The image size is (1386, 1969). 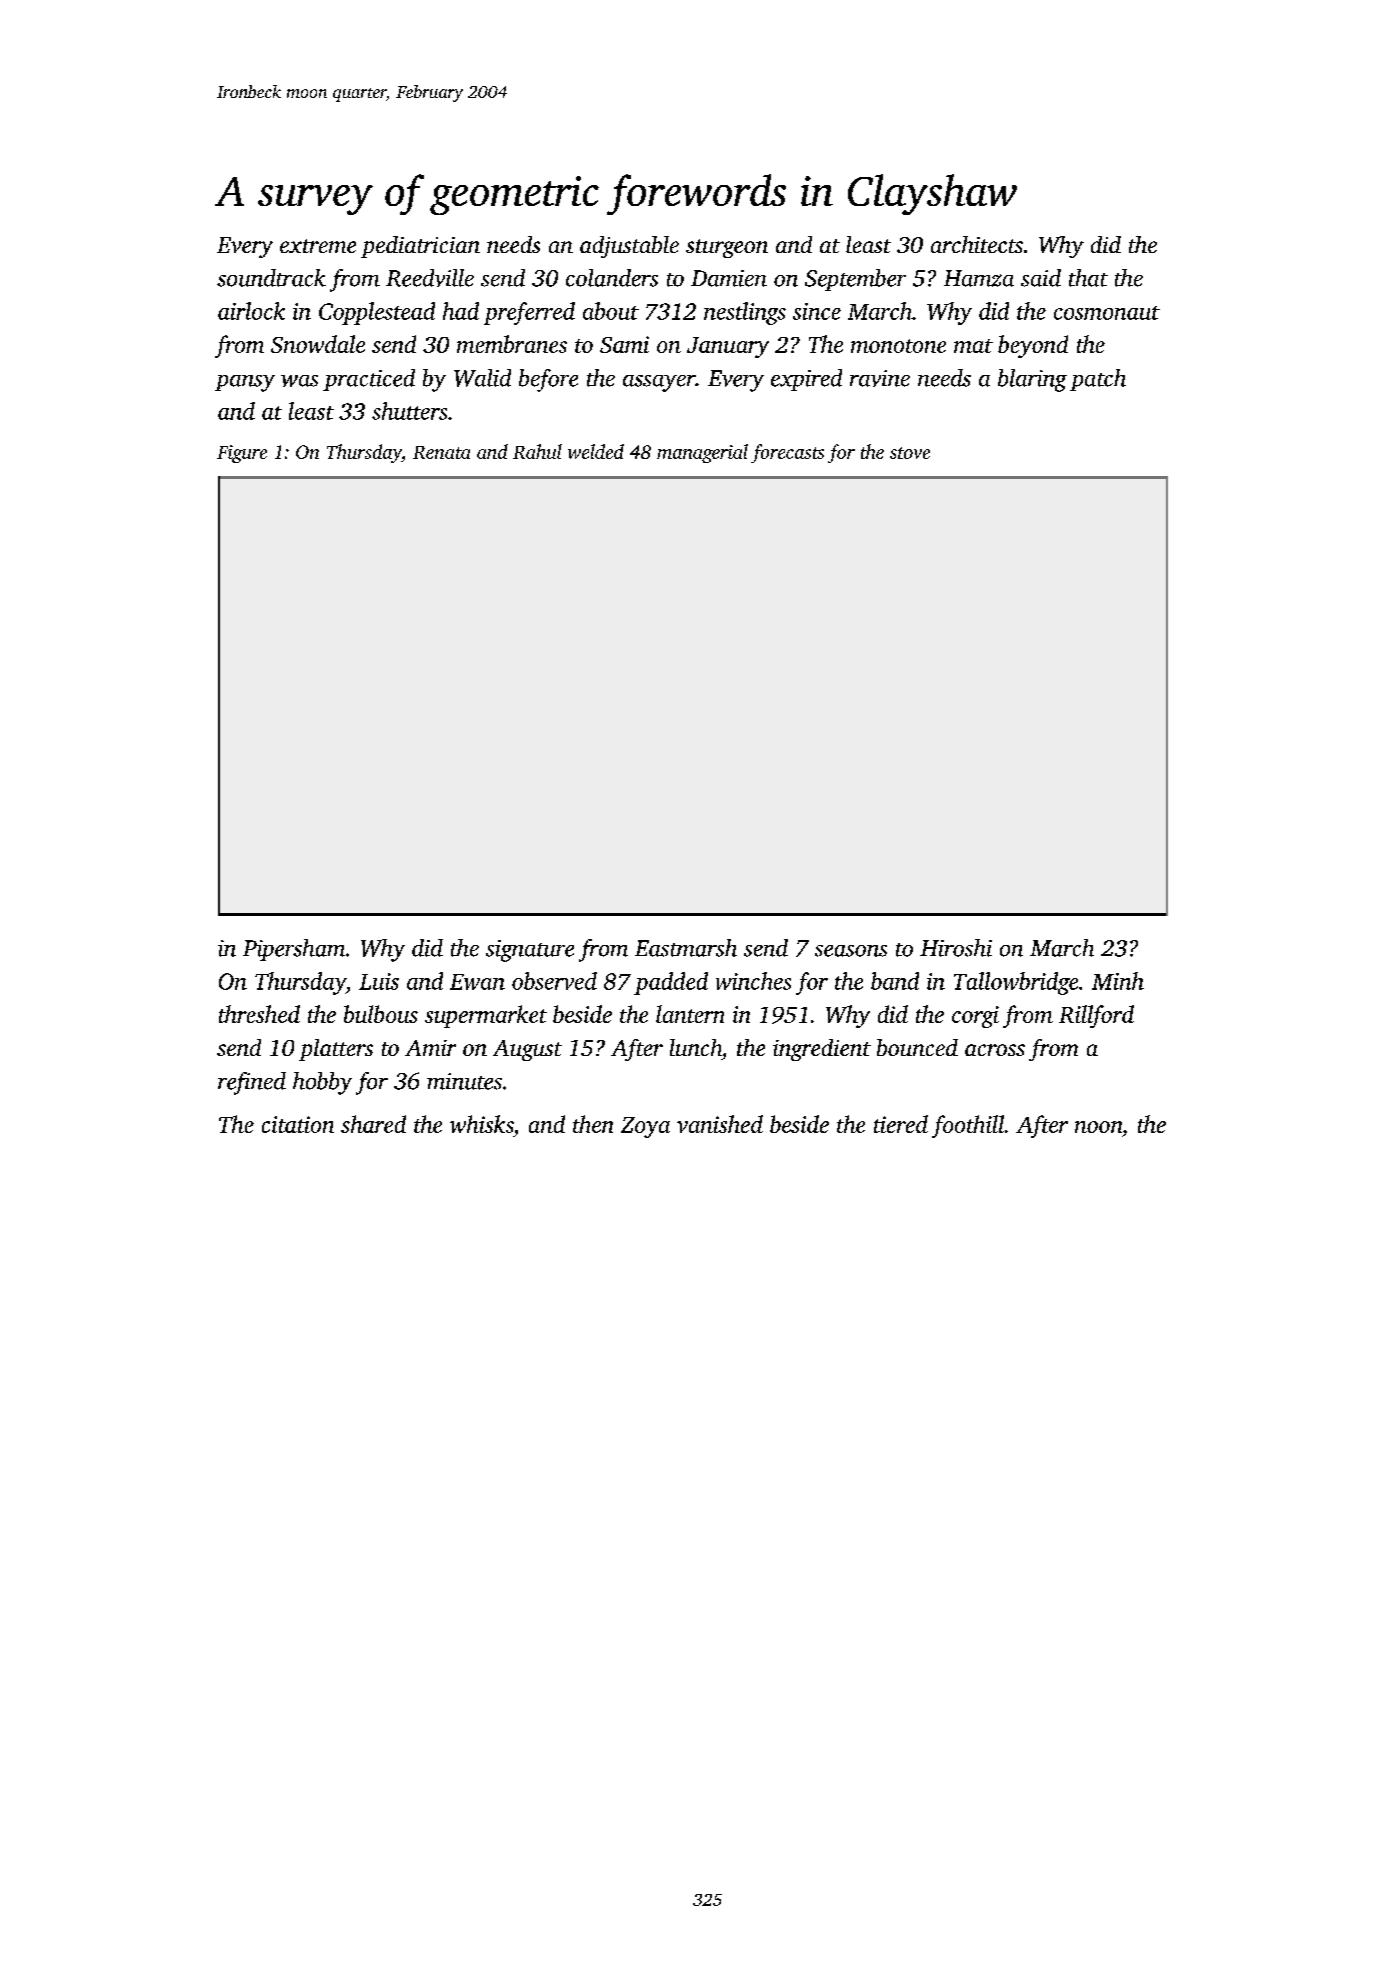 What do you see at coordinates (1118, 981) in the page?
I see `Minh` at bounding box center [1118, 981].
